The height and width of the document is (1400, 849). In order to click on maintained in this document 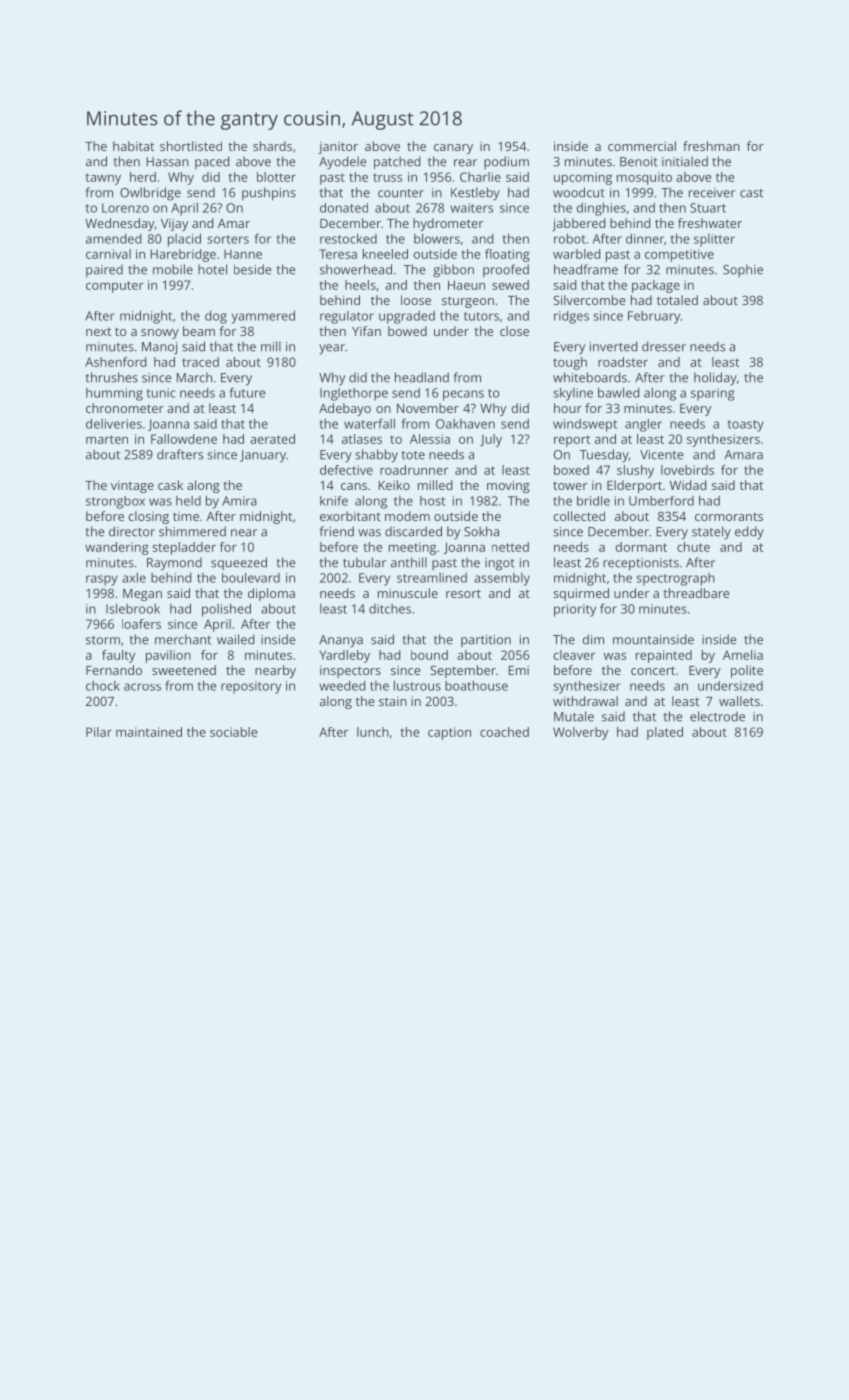, I will do `click(149, 732)`.
